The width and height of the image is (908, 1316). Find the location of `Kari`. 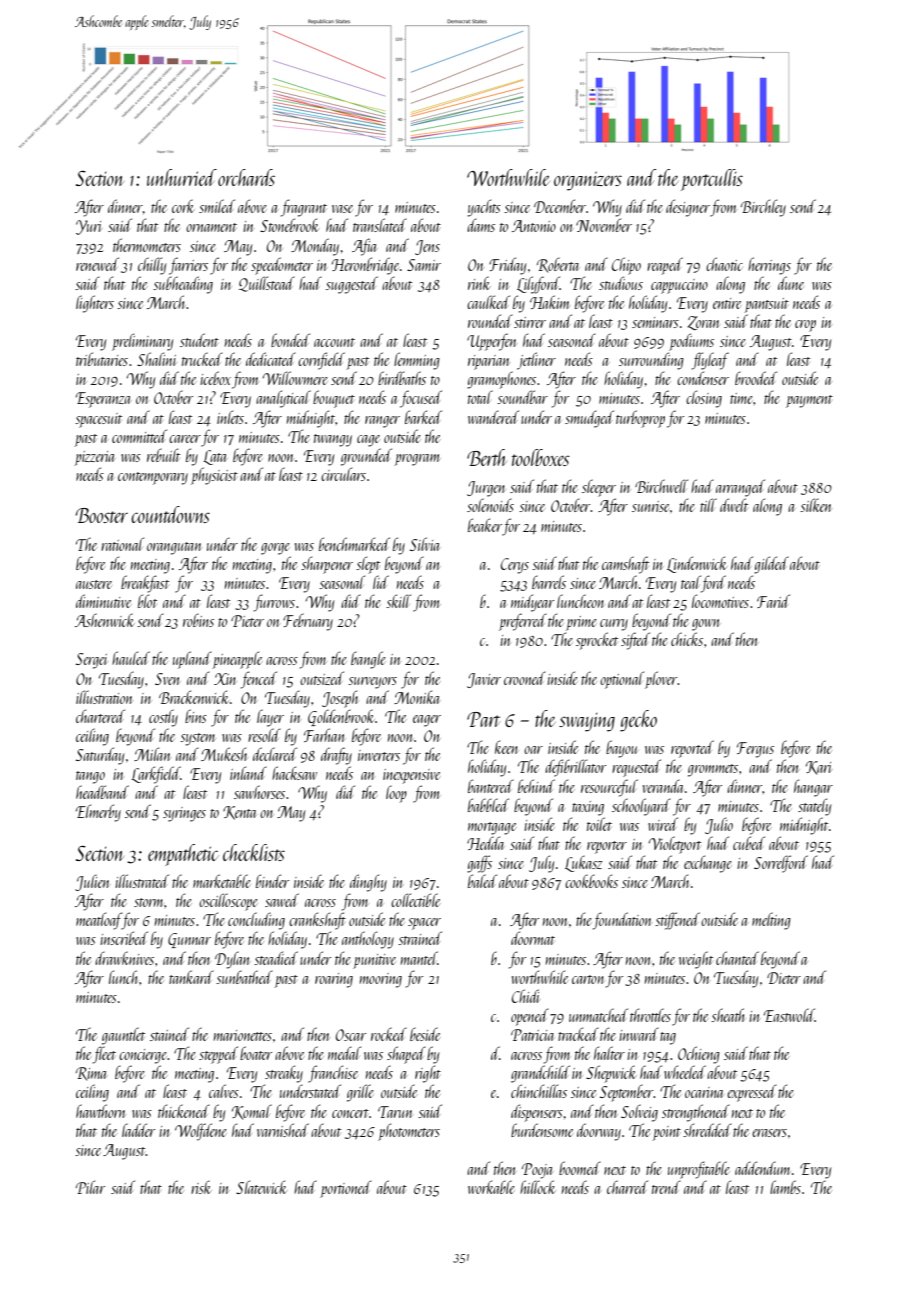

Kari is located at coordinates (819, 768).
